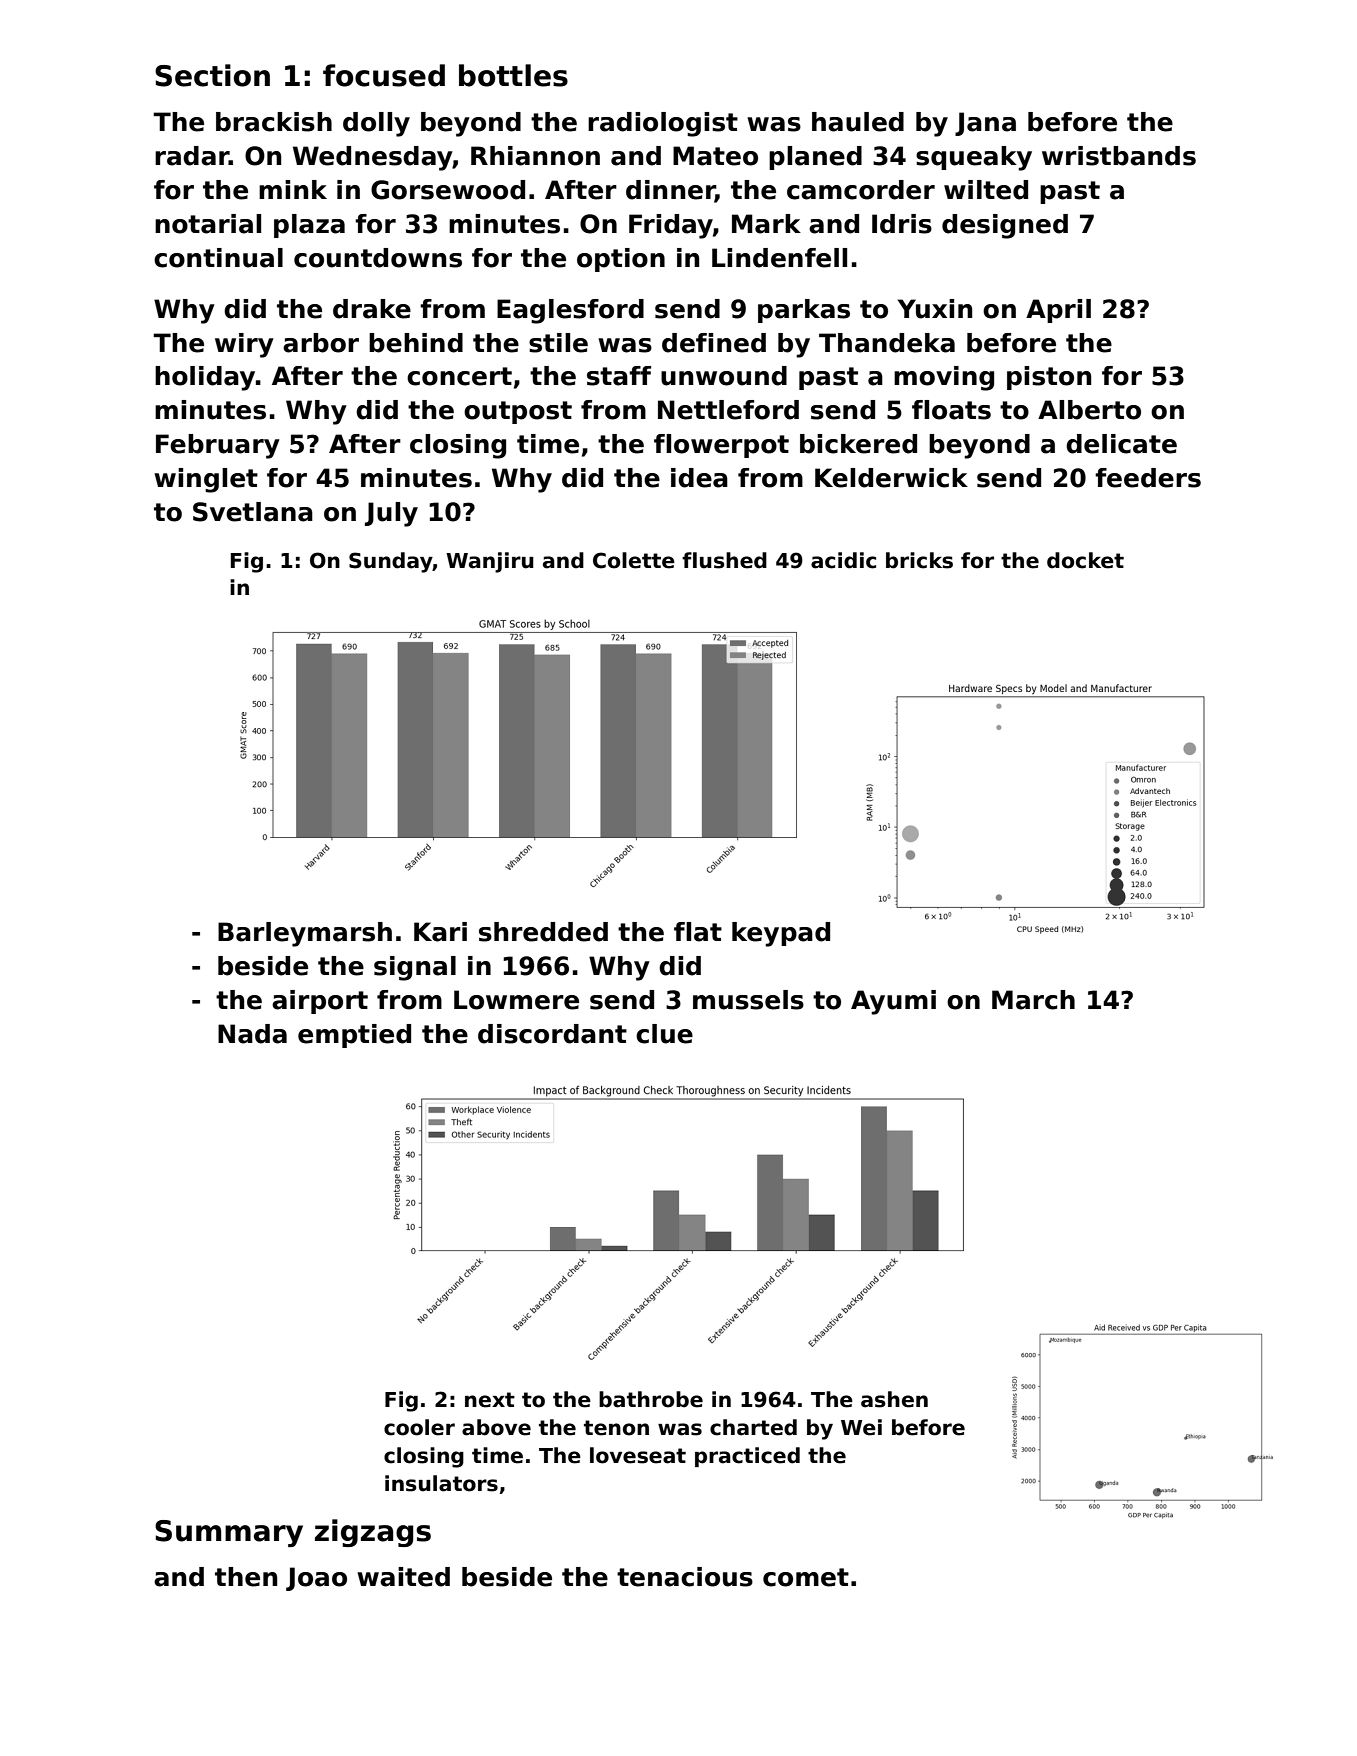 The image size is (1357, 1756). I want to click on cooler, so click(419, 1427).
